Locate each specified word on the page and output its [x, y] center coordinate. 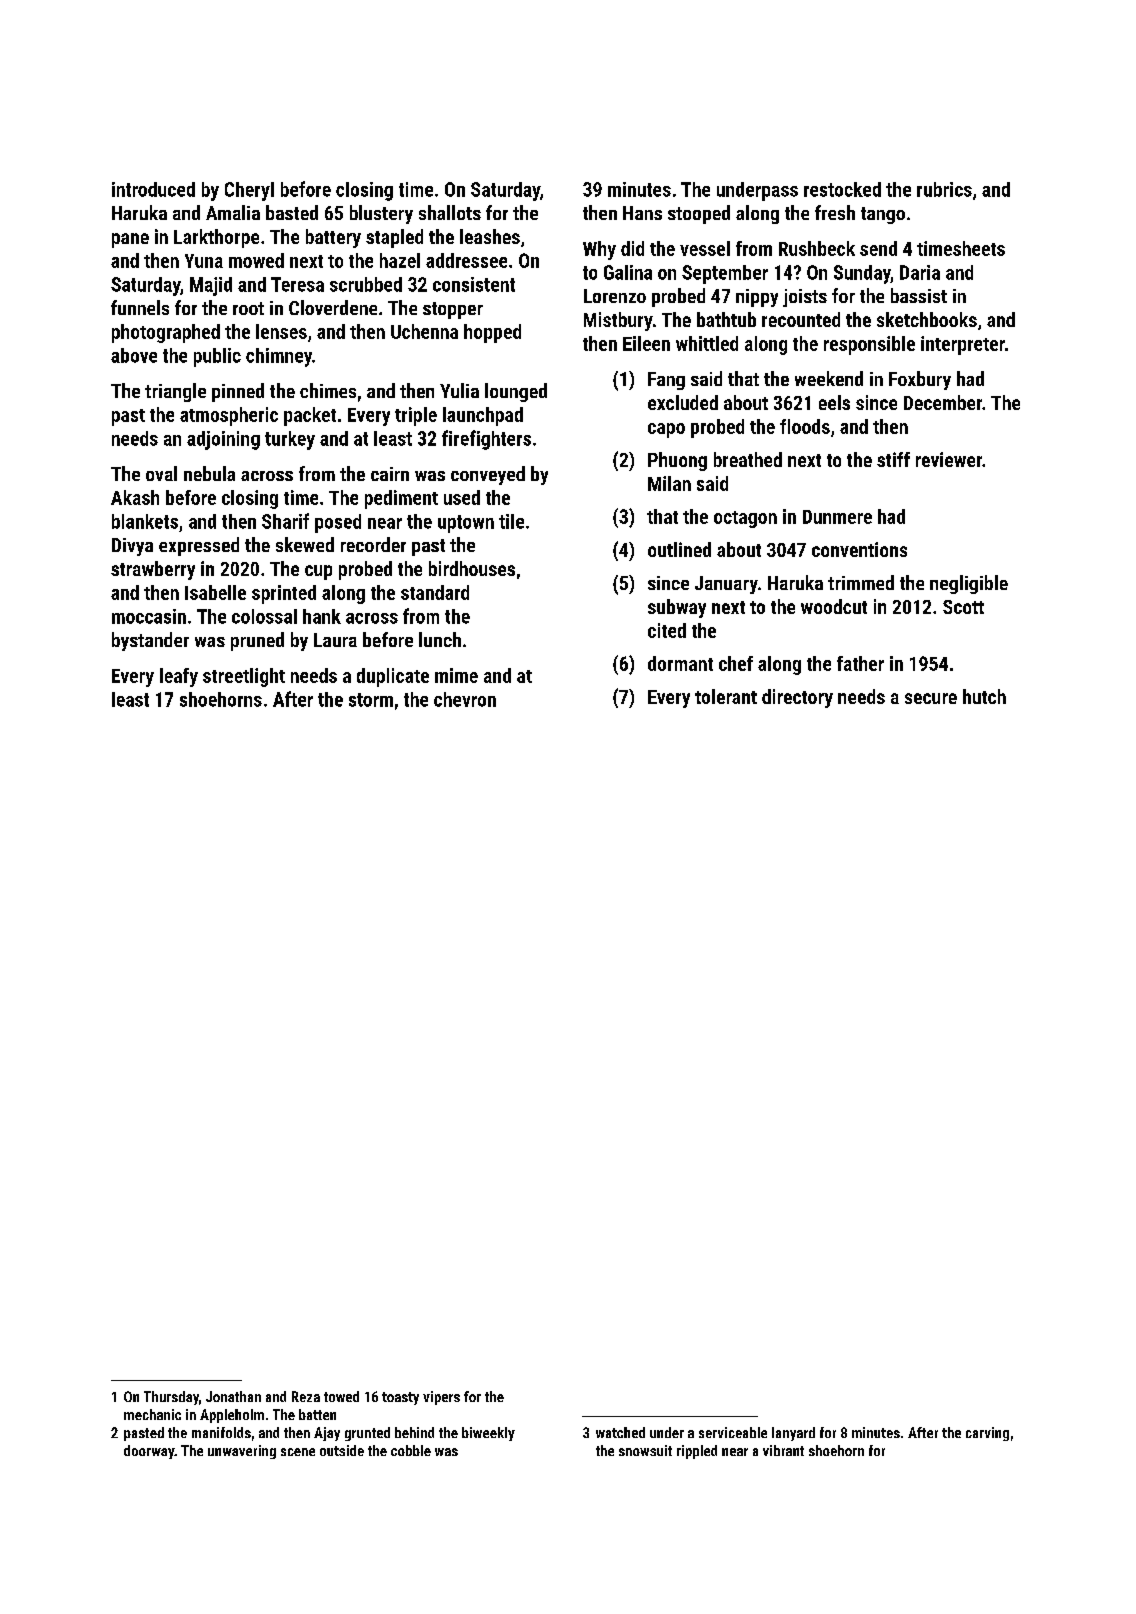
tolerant [726, 696]
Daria [920, 272]
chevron [465, 699]
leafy [179, 677]
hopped [492, 333]
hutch [984, 696]
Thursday [171, 1398]
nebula [209, 473]
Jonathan [233, 1396]
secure [931, 698]
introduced [153, 189]
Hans [642, 213]
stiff [893, 459]
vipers [441, 1398]
